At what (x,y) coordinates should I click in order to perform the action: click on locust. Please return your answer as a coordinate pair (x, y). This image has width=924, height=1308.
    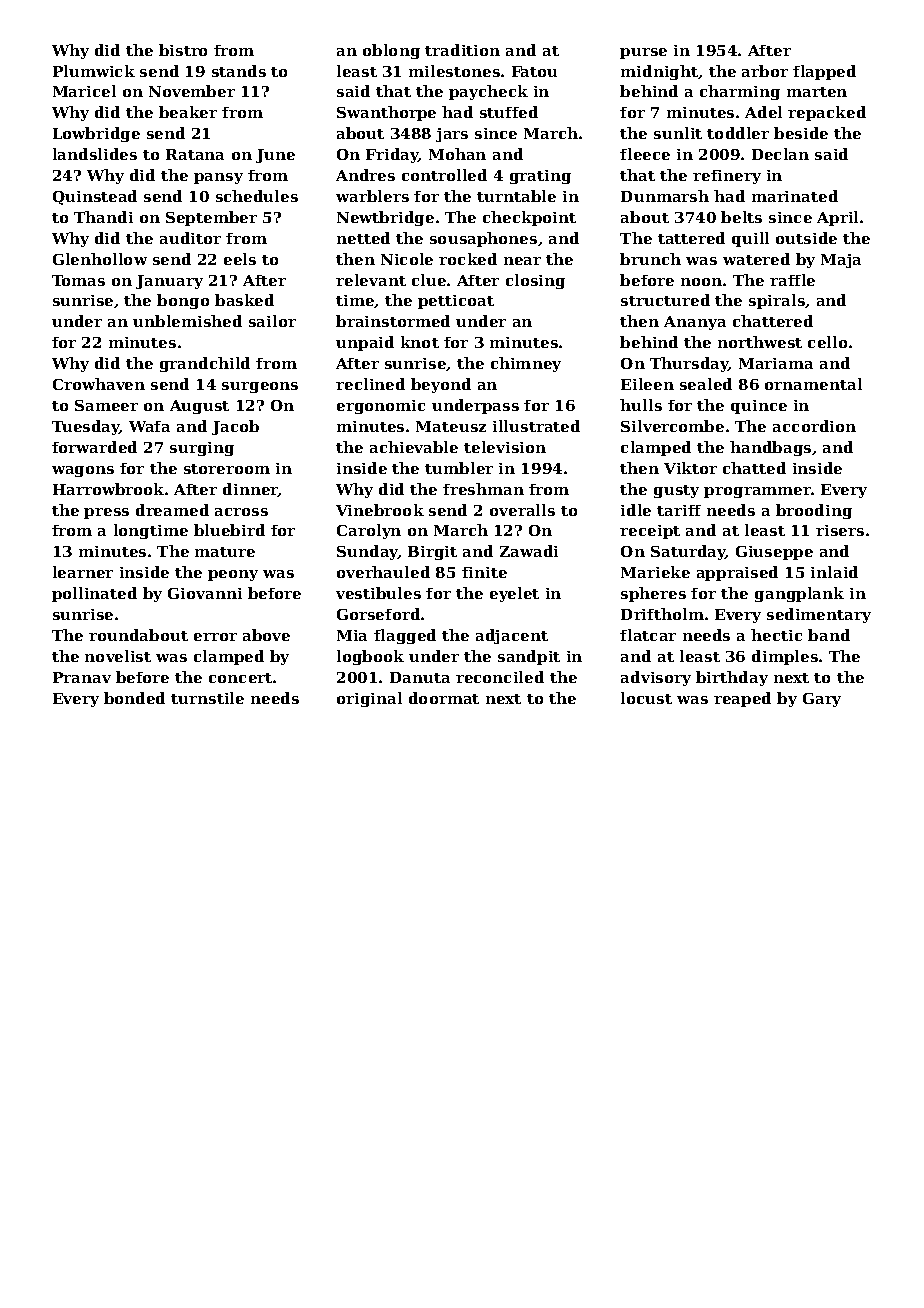
    Looking at the image, I should click on (646, 698).
